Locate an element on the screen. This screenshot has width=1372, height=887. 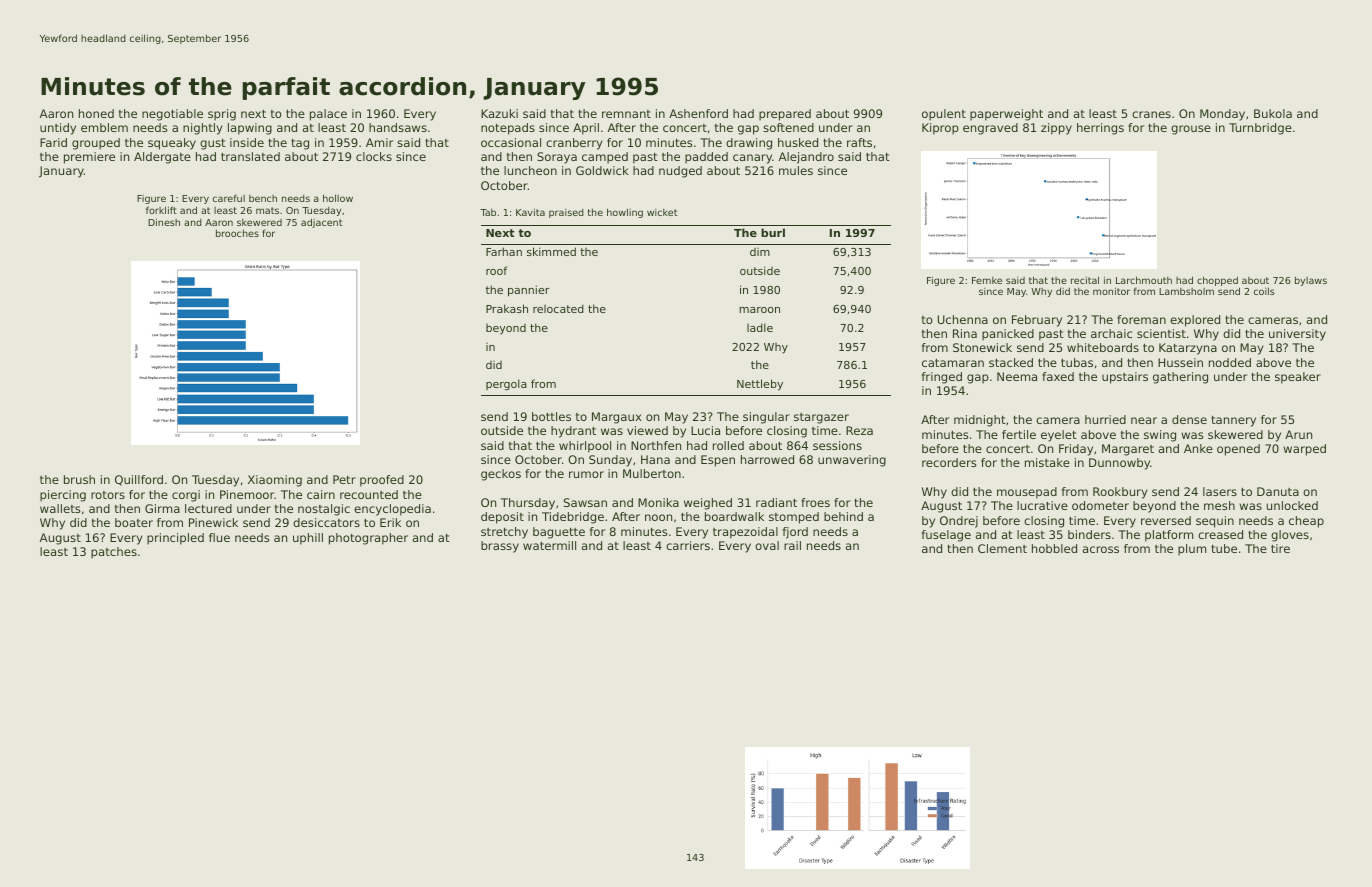
flue is located at coordinates (219, 537).
